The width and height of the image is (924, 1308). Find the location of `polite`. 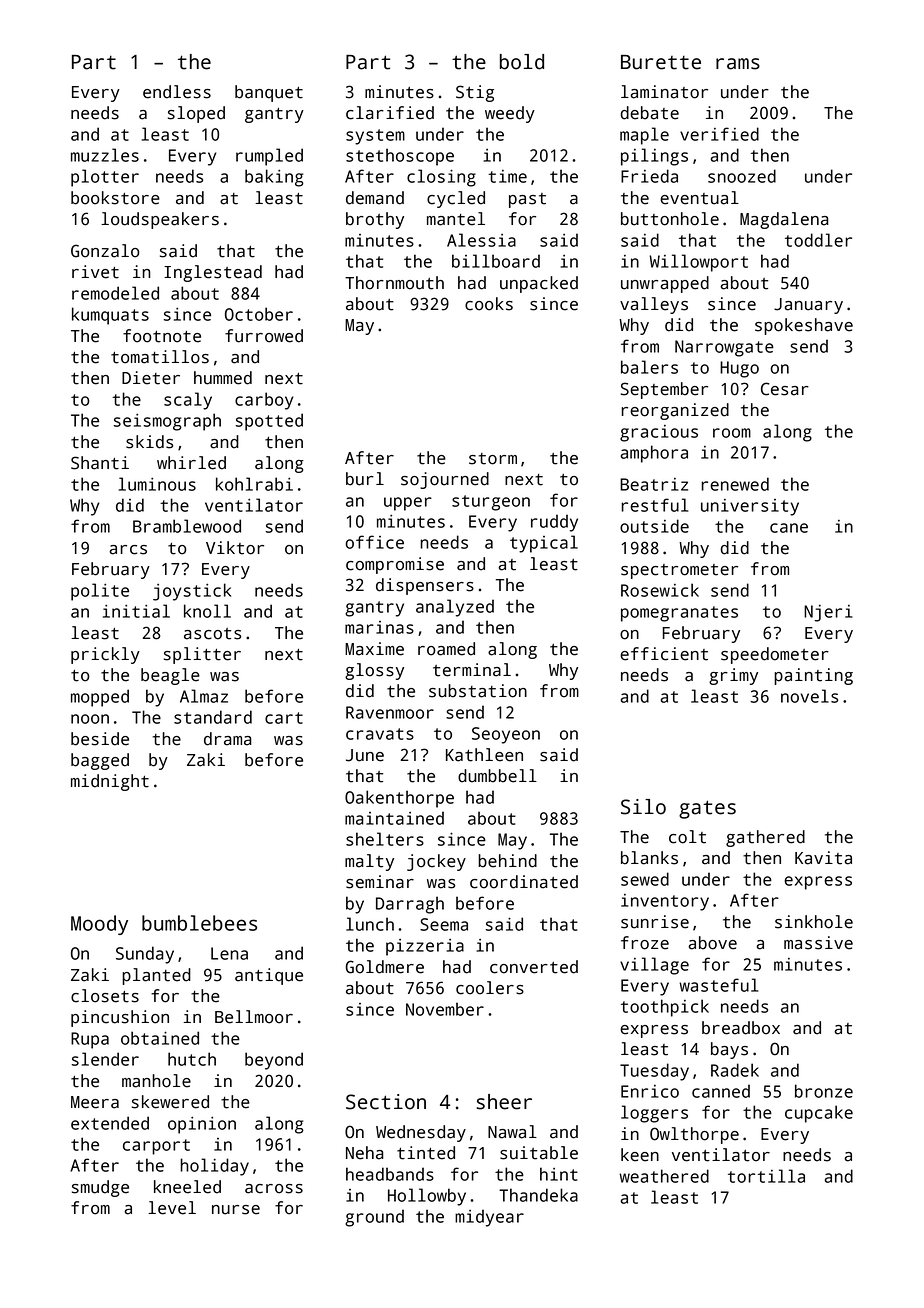

polite is located at coordinates (100, 592).
